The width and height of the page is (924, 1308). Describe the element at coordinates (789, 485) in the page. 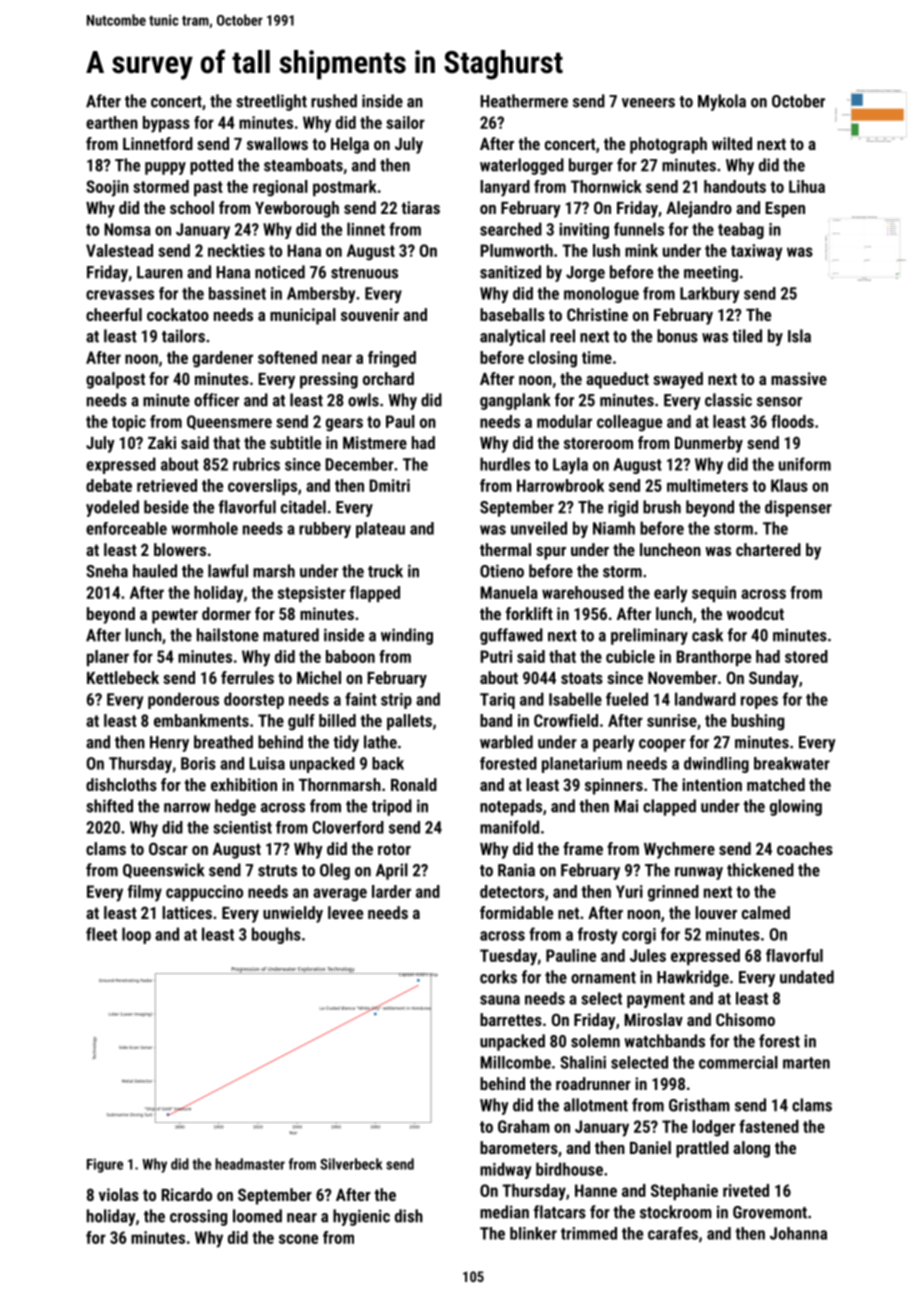

I see `Klaus` at that location.
